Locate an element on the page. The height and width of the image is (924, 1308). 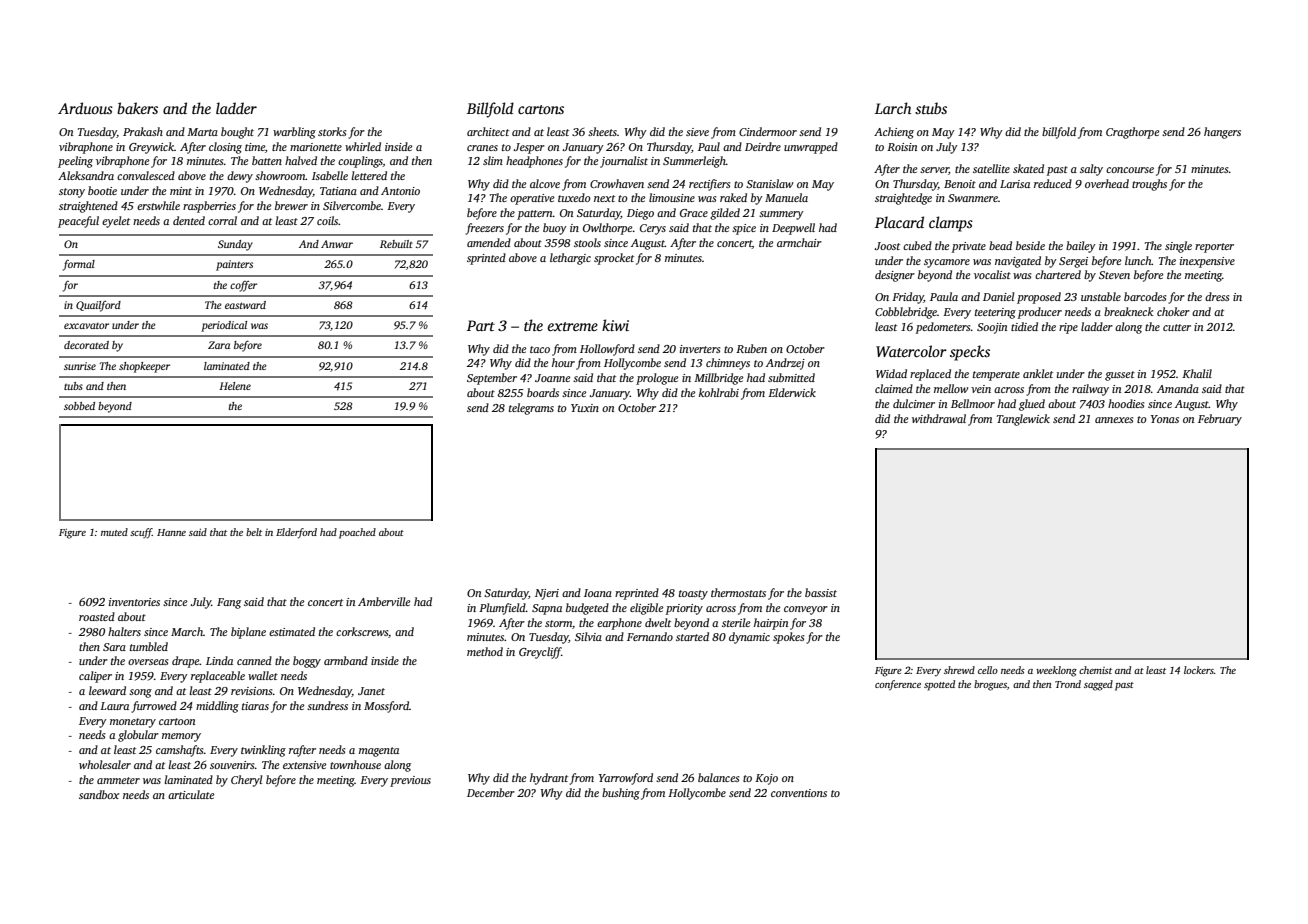
balances is located at coordinates (718, 777).
